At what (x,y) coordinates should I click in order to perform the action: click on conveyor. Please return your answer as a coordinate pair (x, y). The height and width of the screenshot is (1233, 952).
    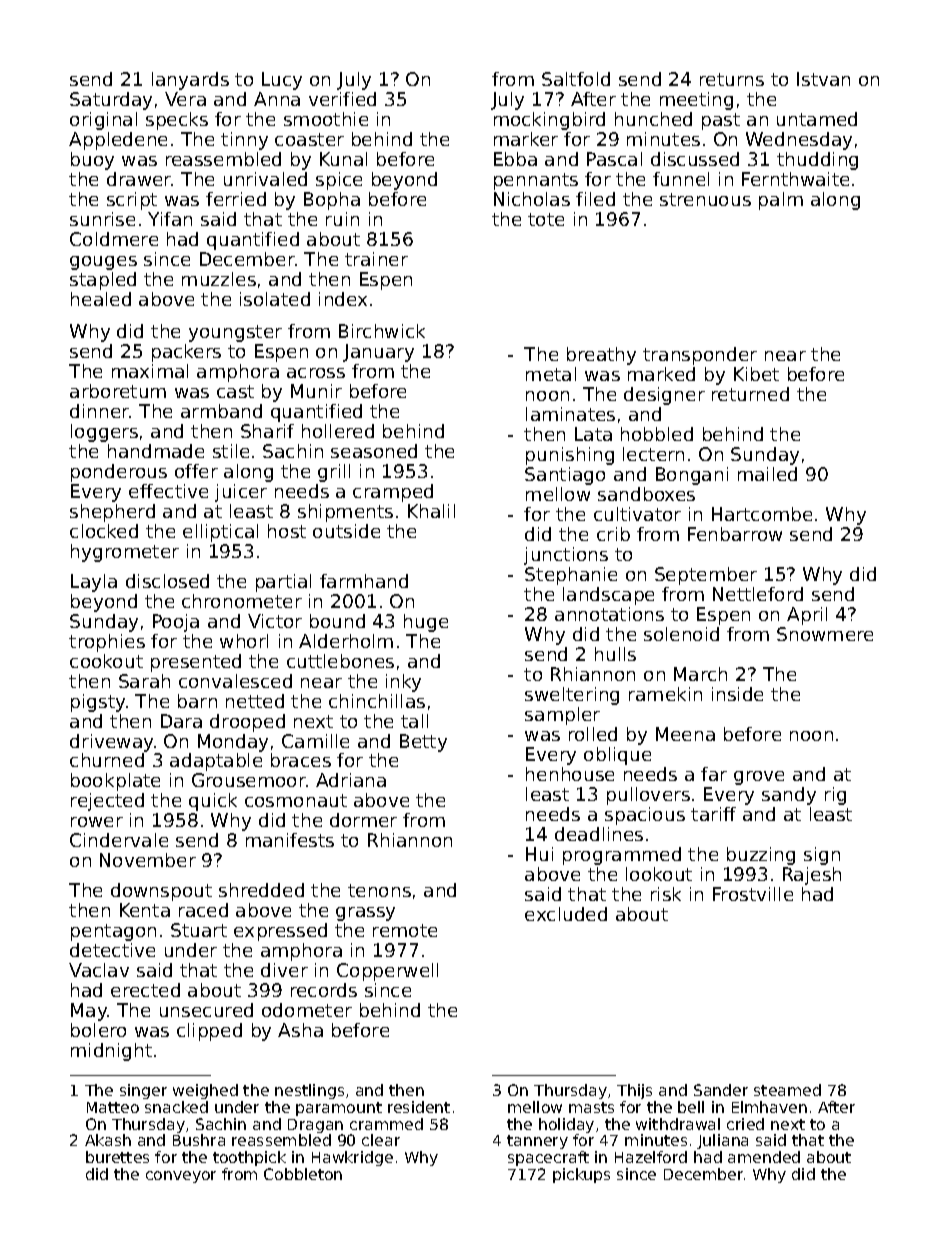
    Looking at the image, I should click on (181, 1177).
